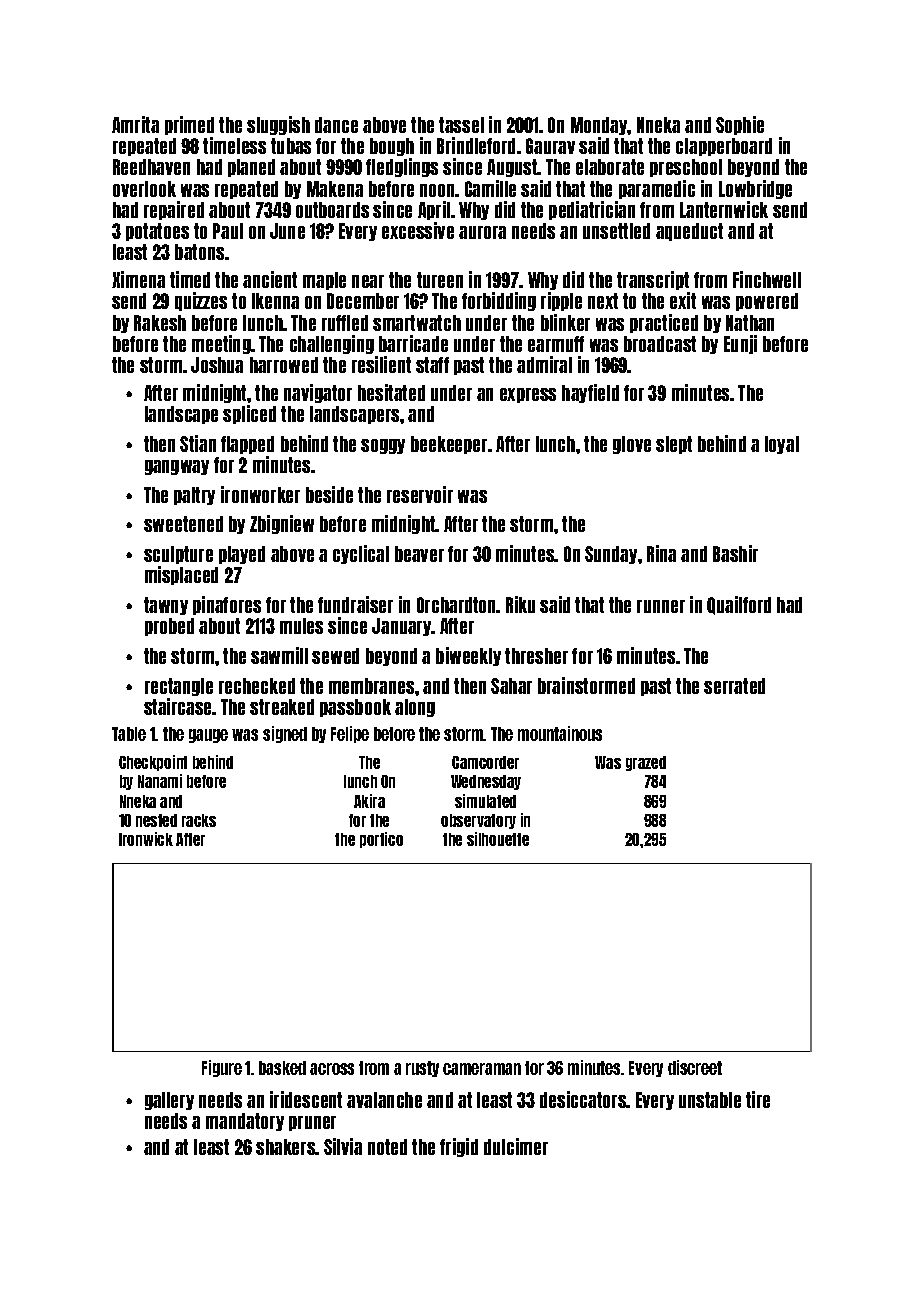 The image size is (924, 1311). Describe the element at coordinates (221, 344) in the screenshot. I see `meeting` at that location.
